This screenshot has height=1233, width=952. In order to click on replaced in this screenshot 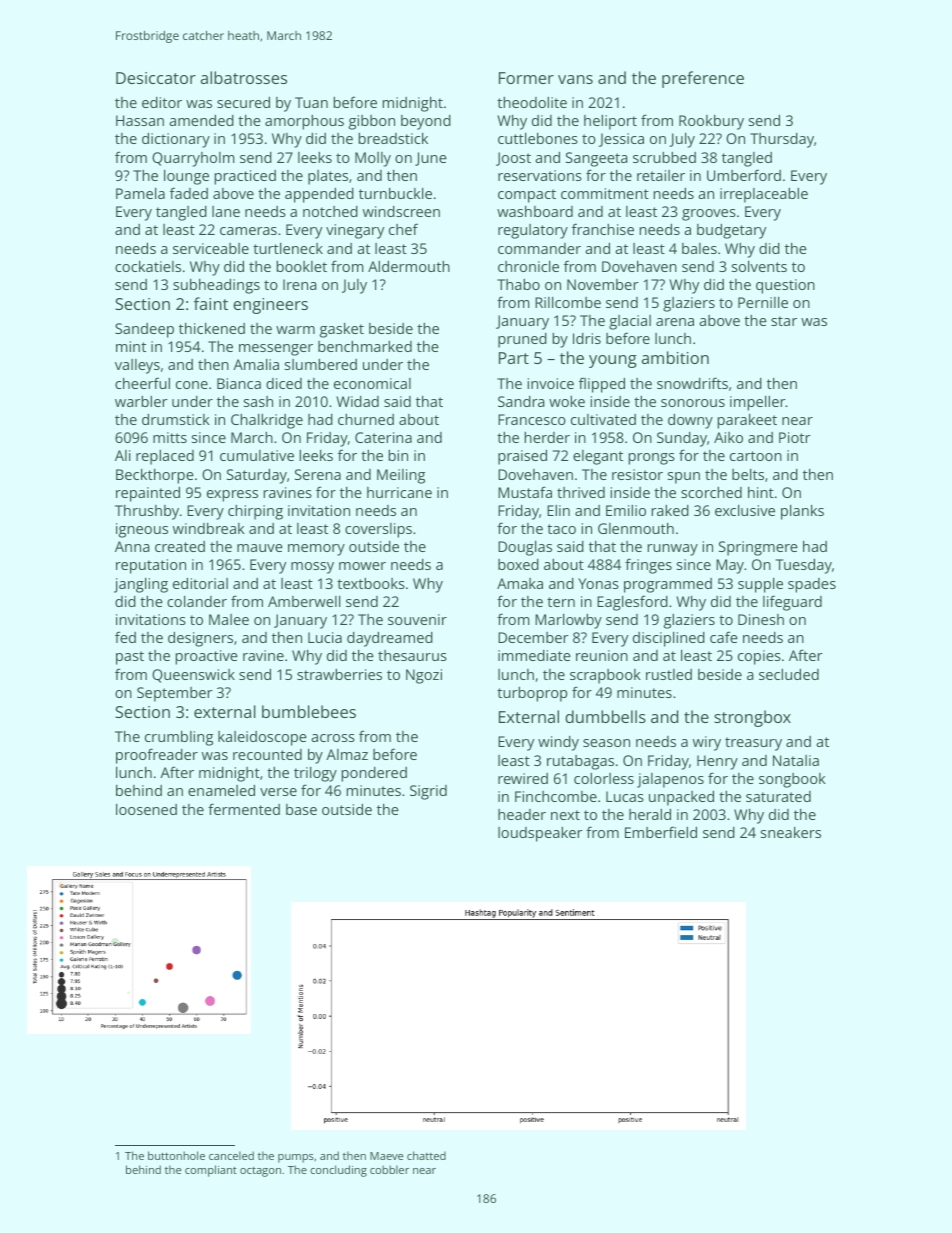, I will do `click(165, 457)`.
